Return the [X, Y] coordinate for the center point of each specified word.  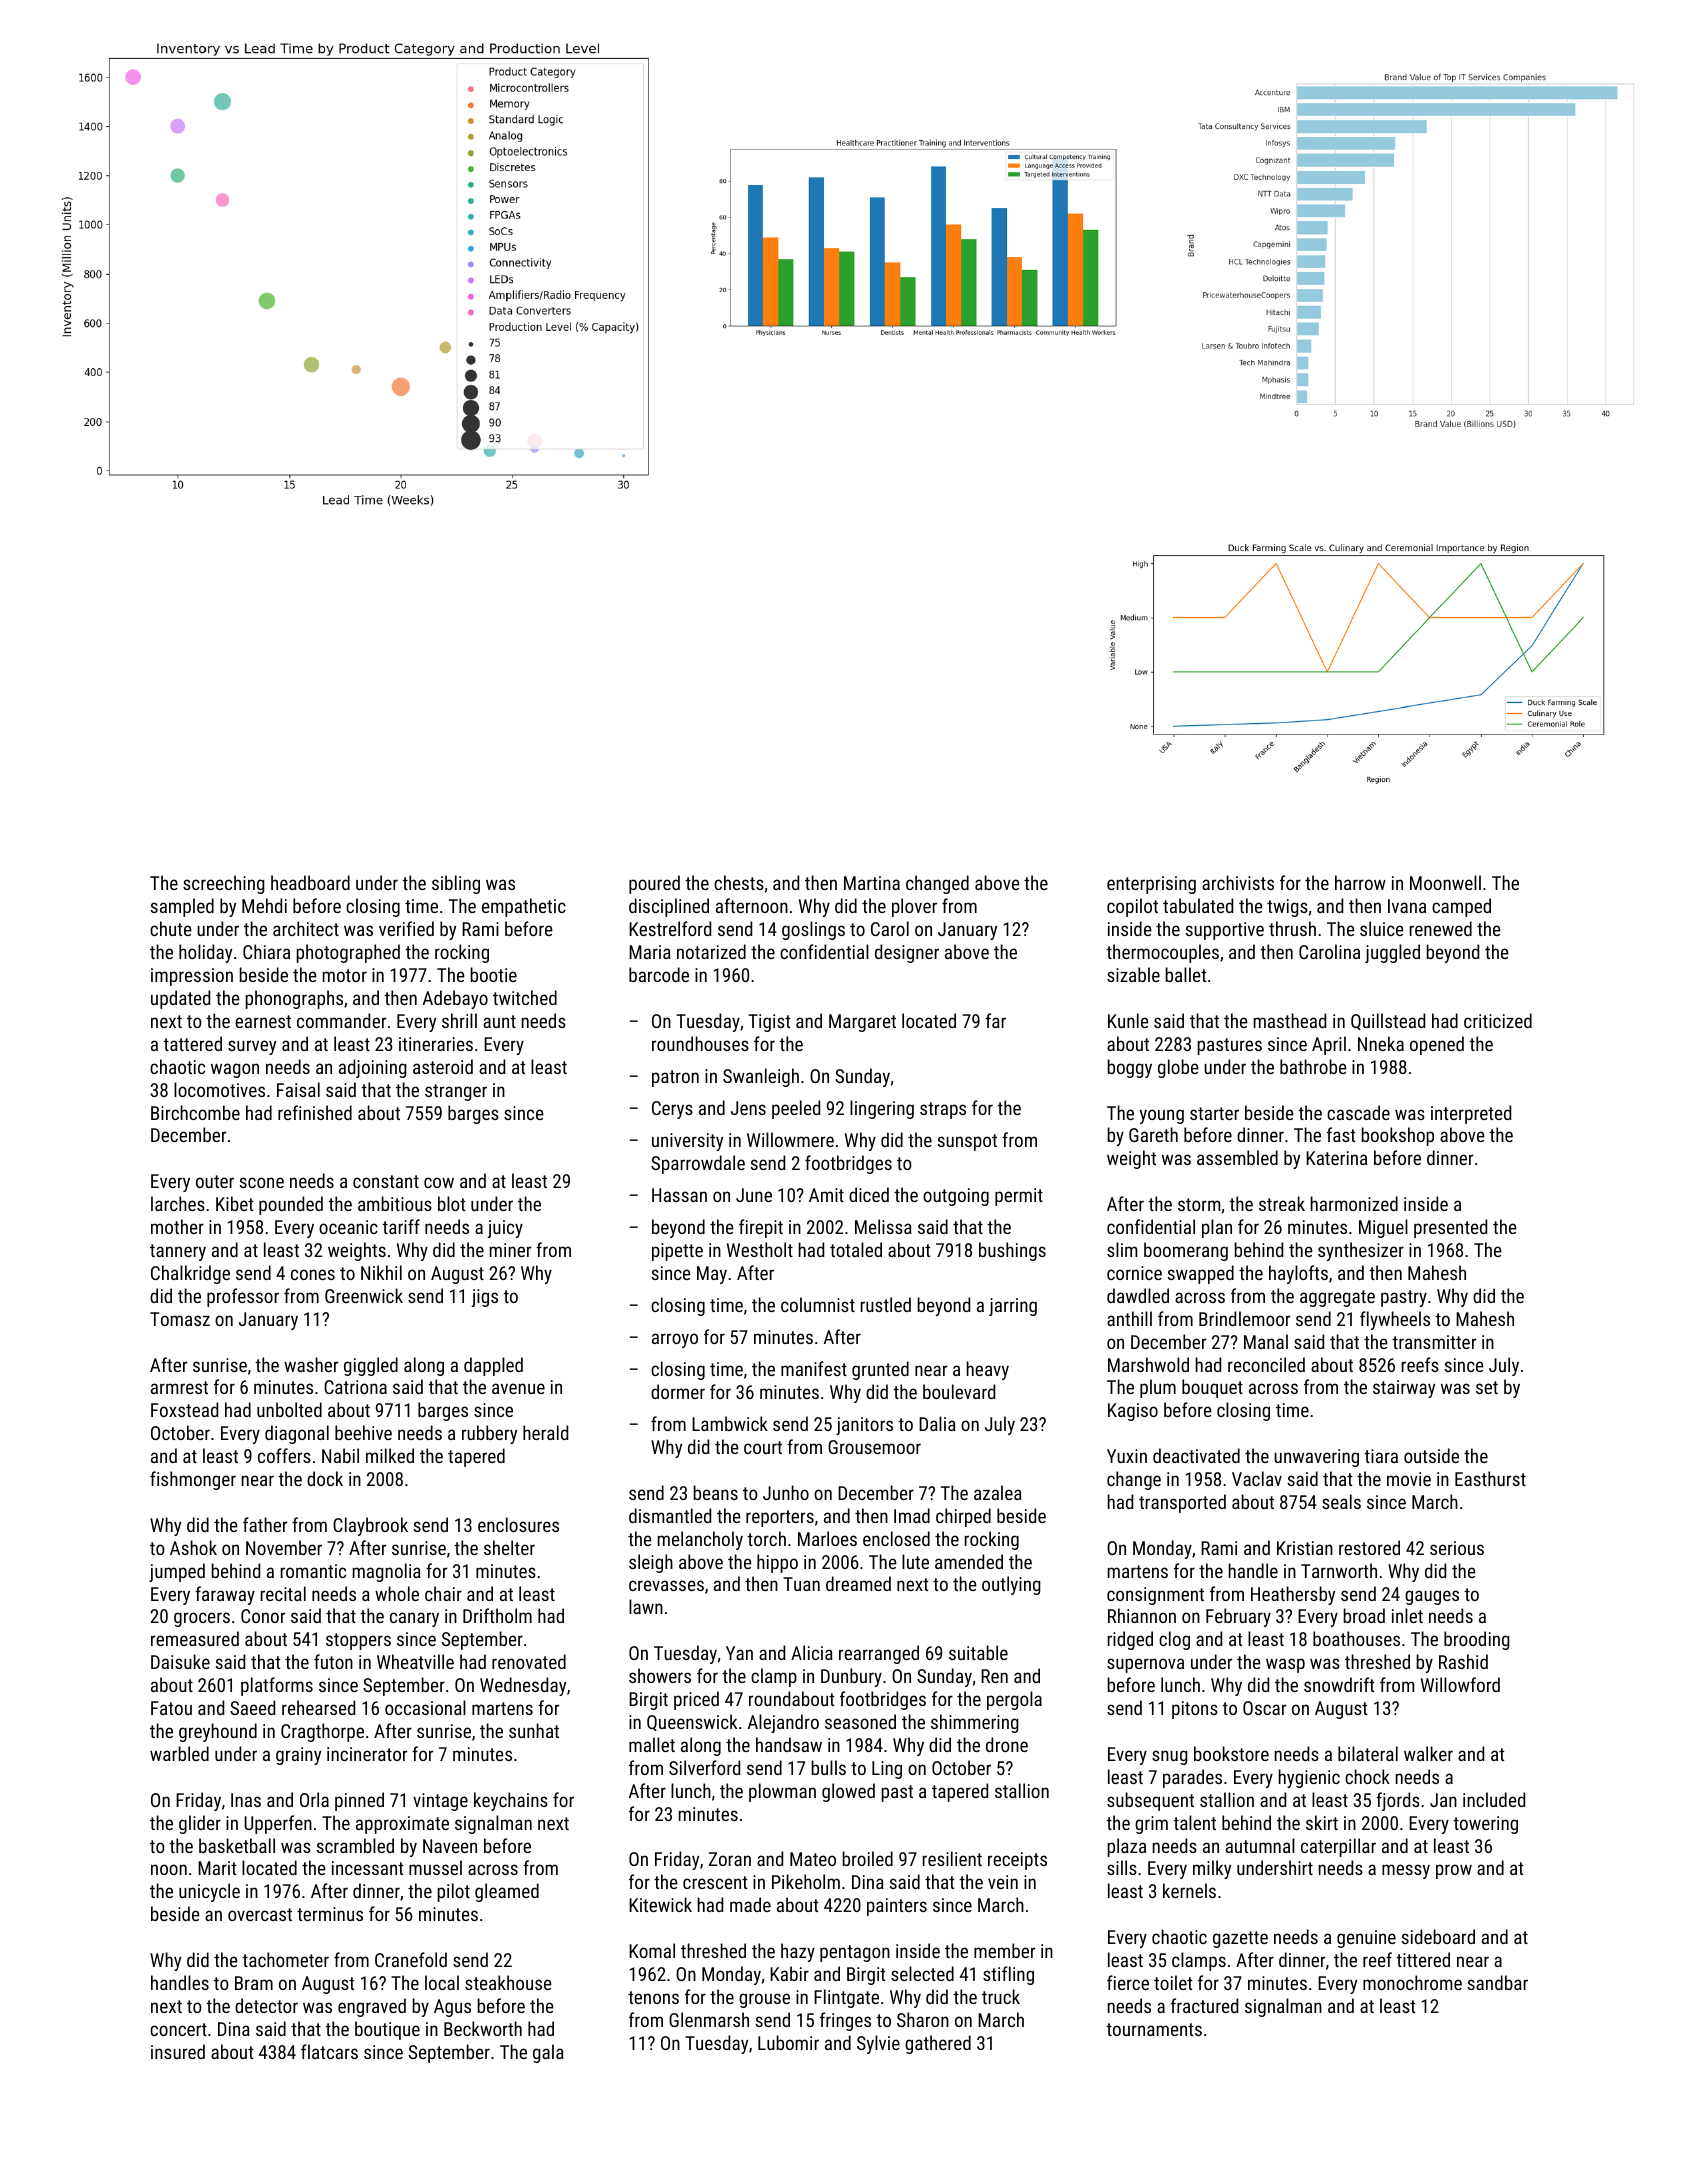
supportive [1225, 931]
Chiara [266, 951]
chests [739, 882]
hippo [777, 1563]
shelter [509, 1547]
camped [1461, 907]
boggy [1129, 1068]
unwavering [1316, 1458]
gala [548, 2053]
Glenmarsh [709, 2019]
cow [439, 1182]
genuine [1366, 1939]
